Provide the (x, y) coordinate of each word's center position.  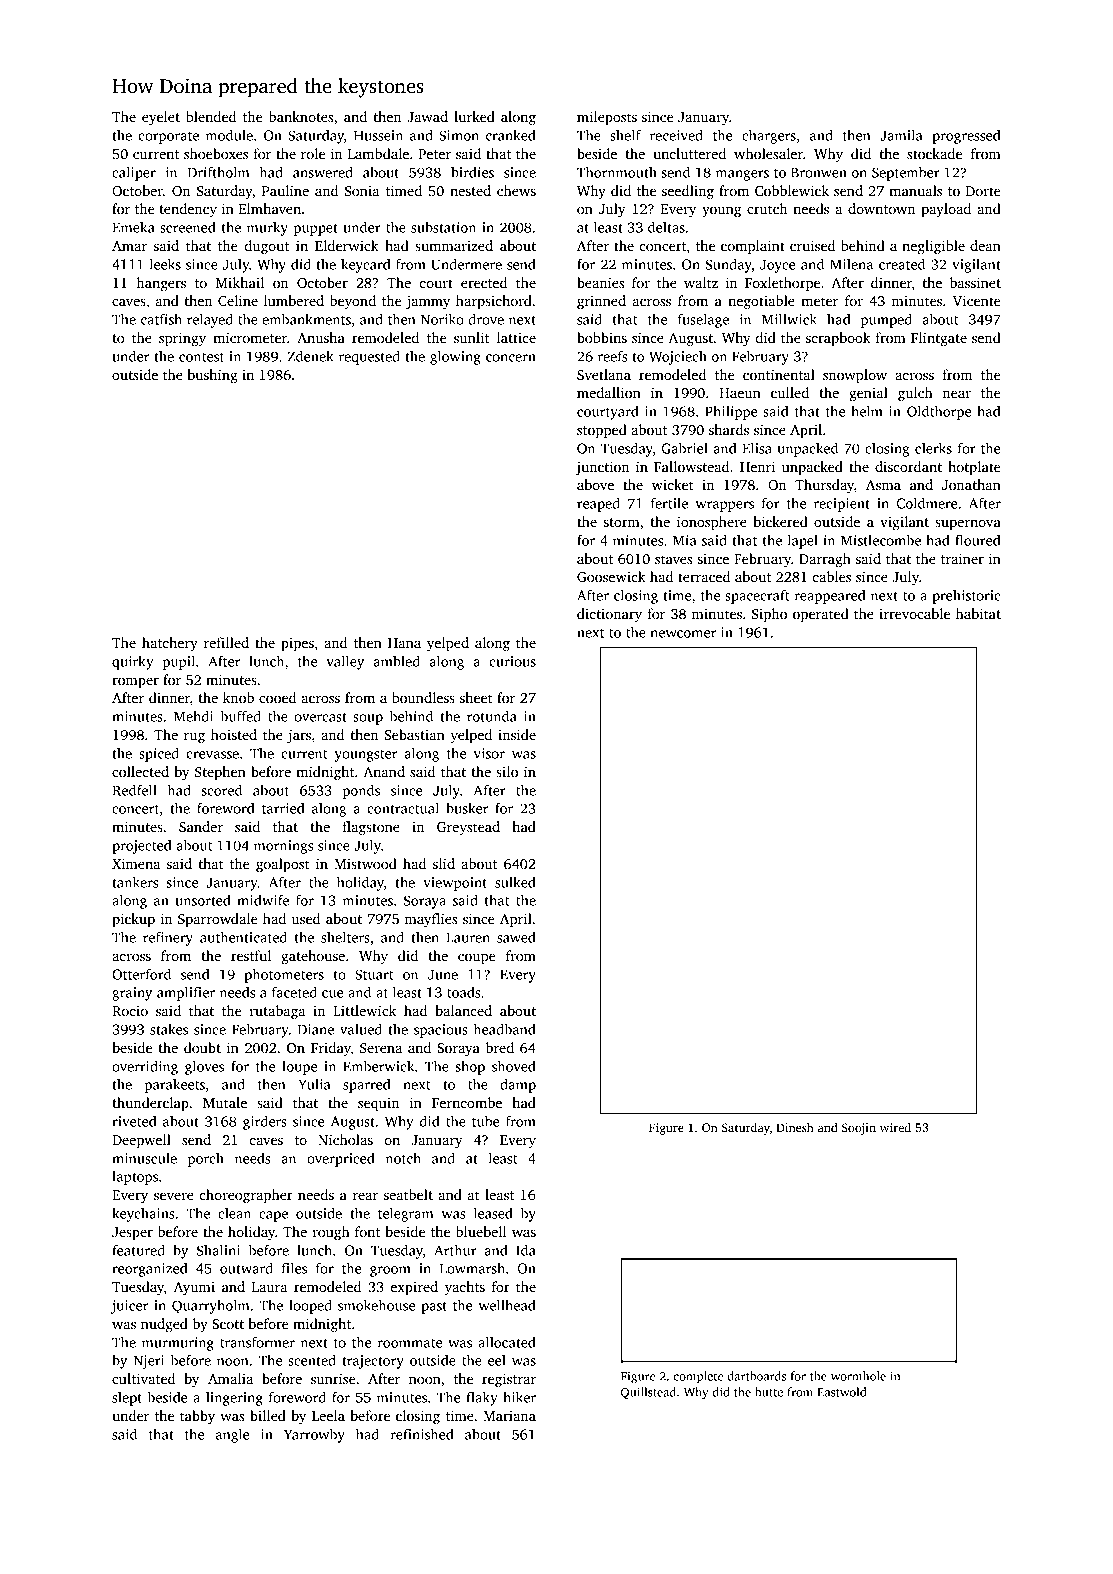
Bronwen (819, 172)
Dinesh (795, 1127)
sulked (515, 882)
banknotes (301, 116)
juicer (129, 1307)
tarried (283, 808)
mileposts (607, 118)
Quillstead (648, 1393)
